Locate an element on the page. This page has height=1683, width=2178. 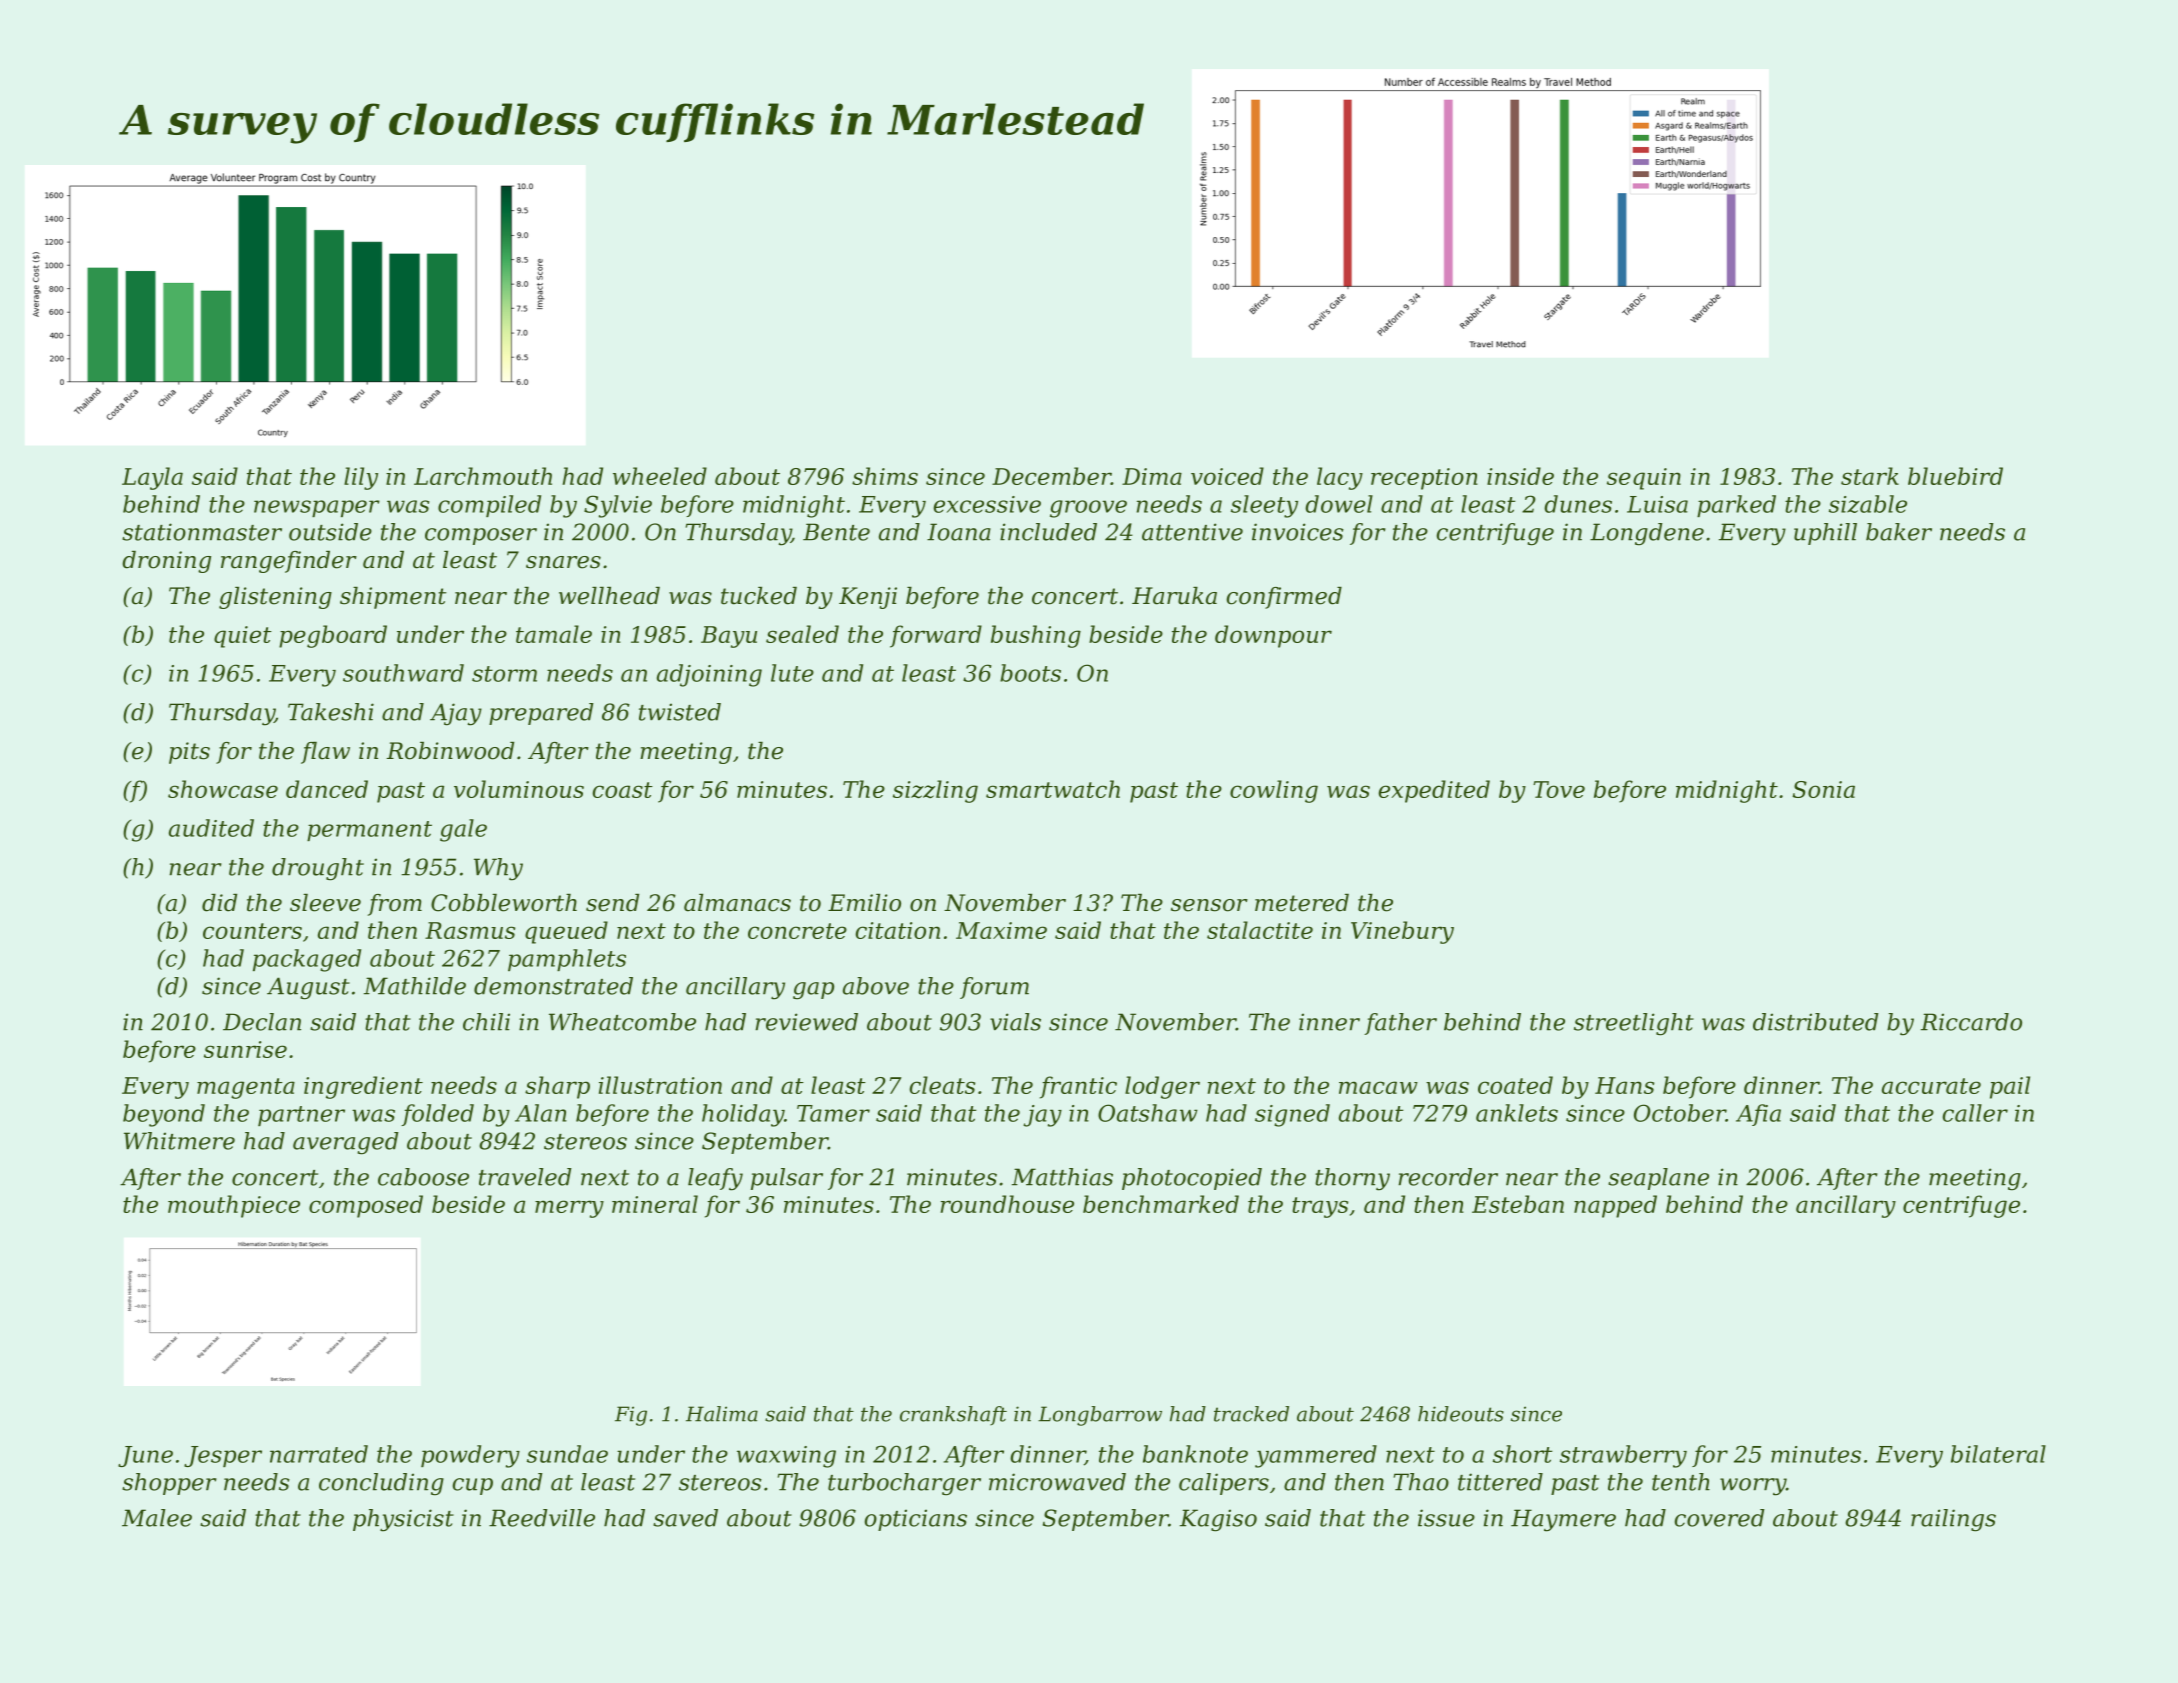
streetlight is located at coordinates (1634, 1024).
